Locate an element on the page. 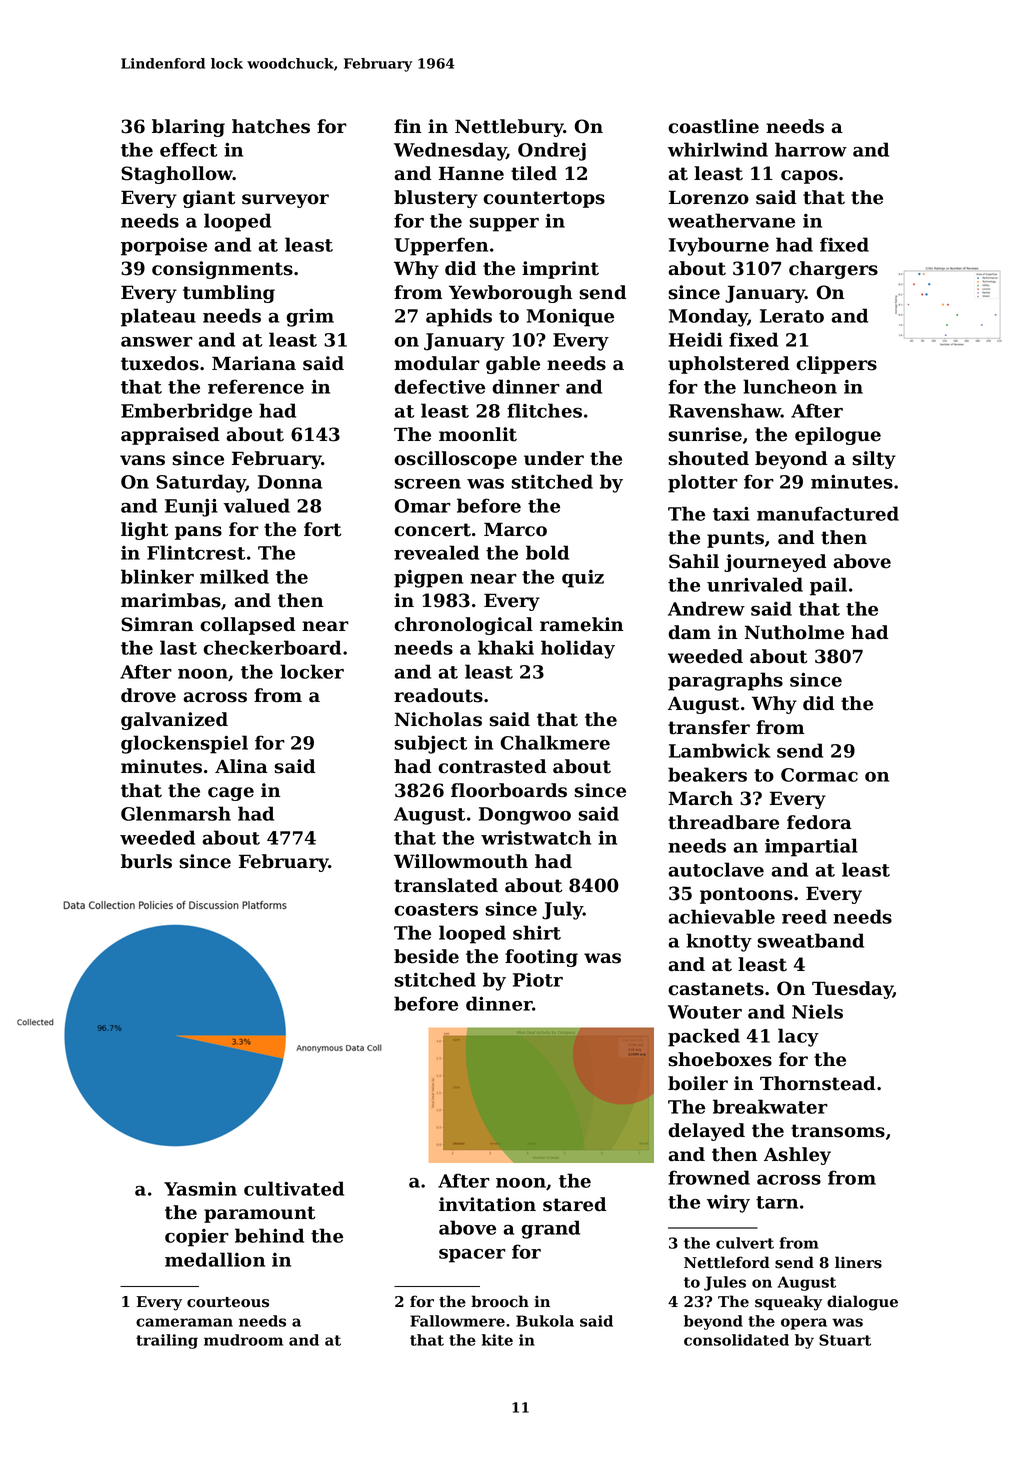  clippers is located at coordinates (836, 365).
